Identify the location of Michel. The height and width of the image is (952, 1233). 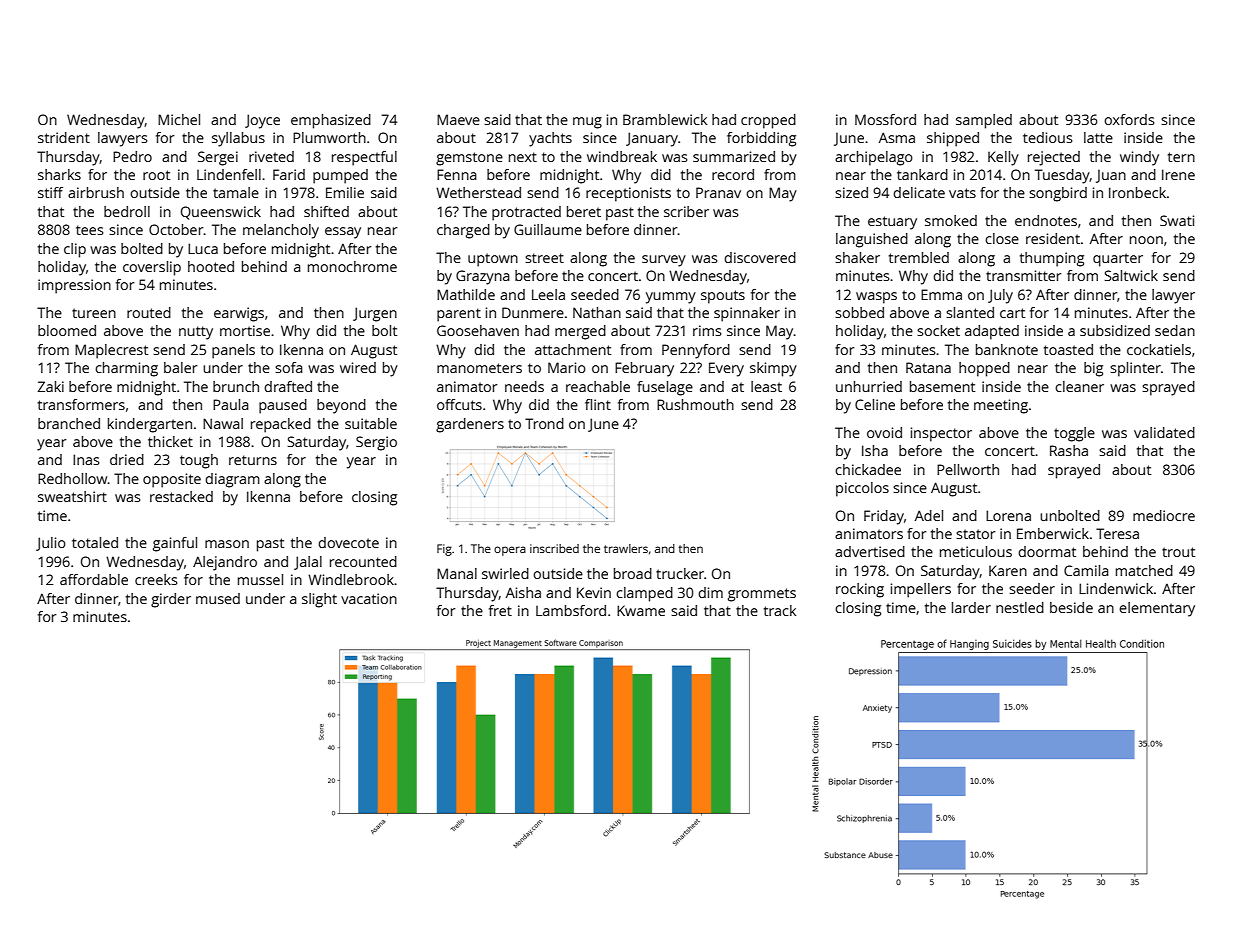
(179, 119).
